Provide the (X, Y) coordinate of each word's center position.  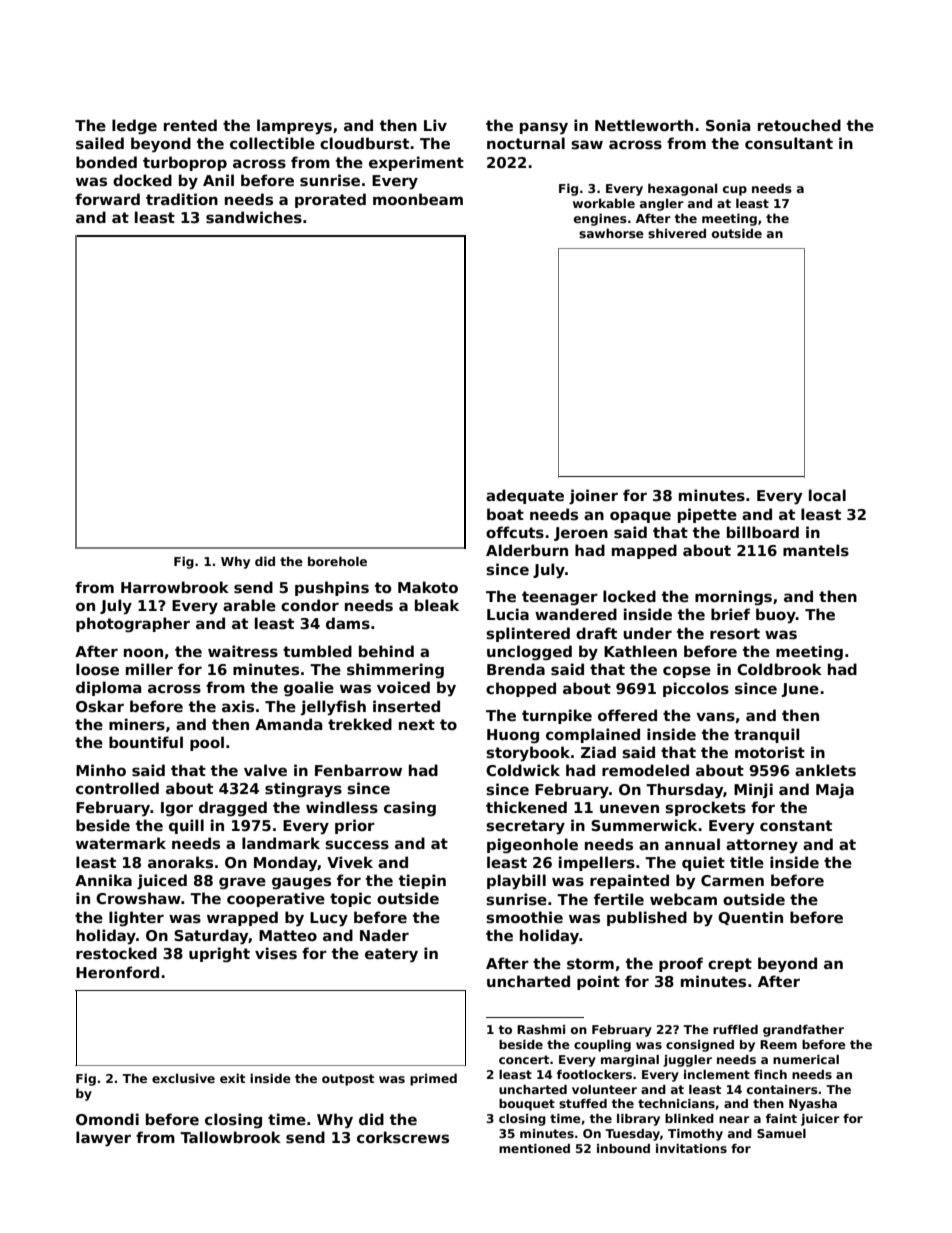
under (647, 633)
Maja (835, 790)
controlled (117, 788)
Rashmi (541, 1029)
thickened (526, 807)
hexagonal (682, 189)
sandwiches (254, 217)
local (827, 495)
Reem (778, 1044)
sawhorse (611, 233)
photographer (133, 625)
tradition (182, 199)
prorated (330, 200)
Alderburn (527, 550)
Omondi (107, 1119)
